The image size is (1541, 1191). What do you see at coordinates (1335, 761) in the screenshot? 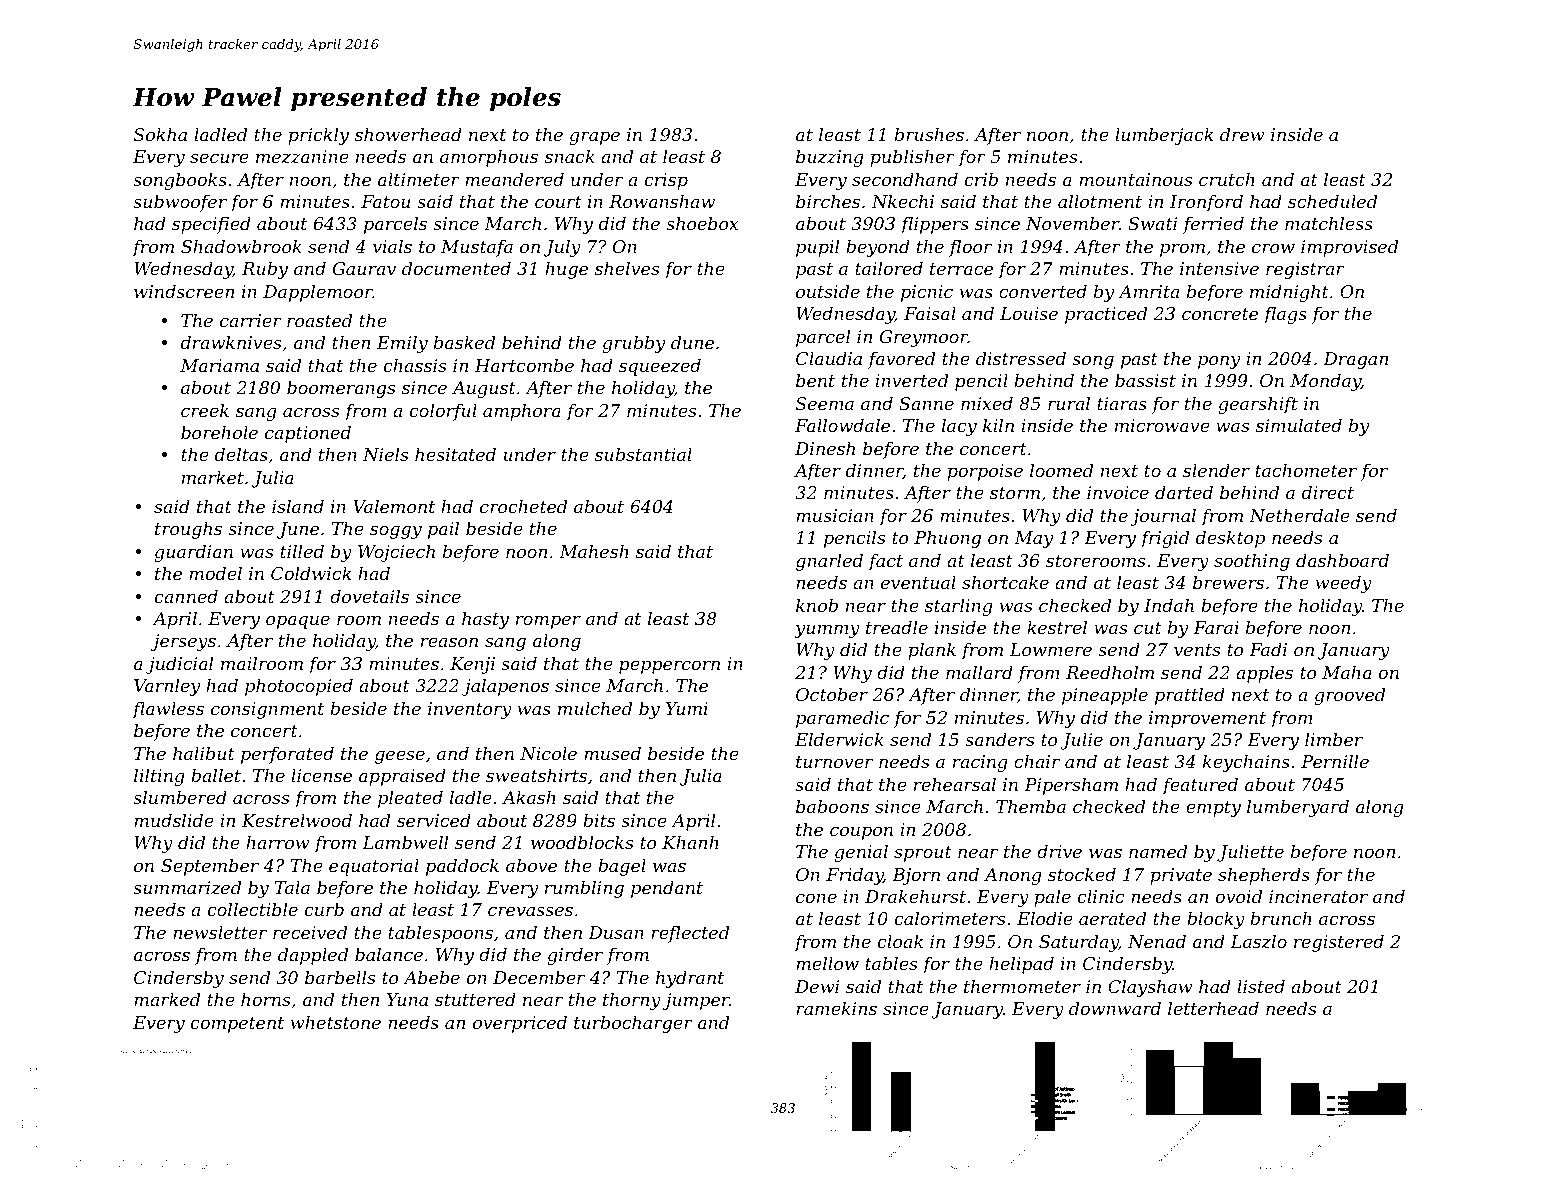
I see `Pernille` at bounding box center [1335, 761].
